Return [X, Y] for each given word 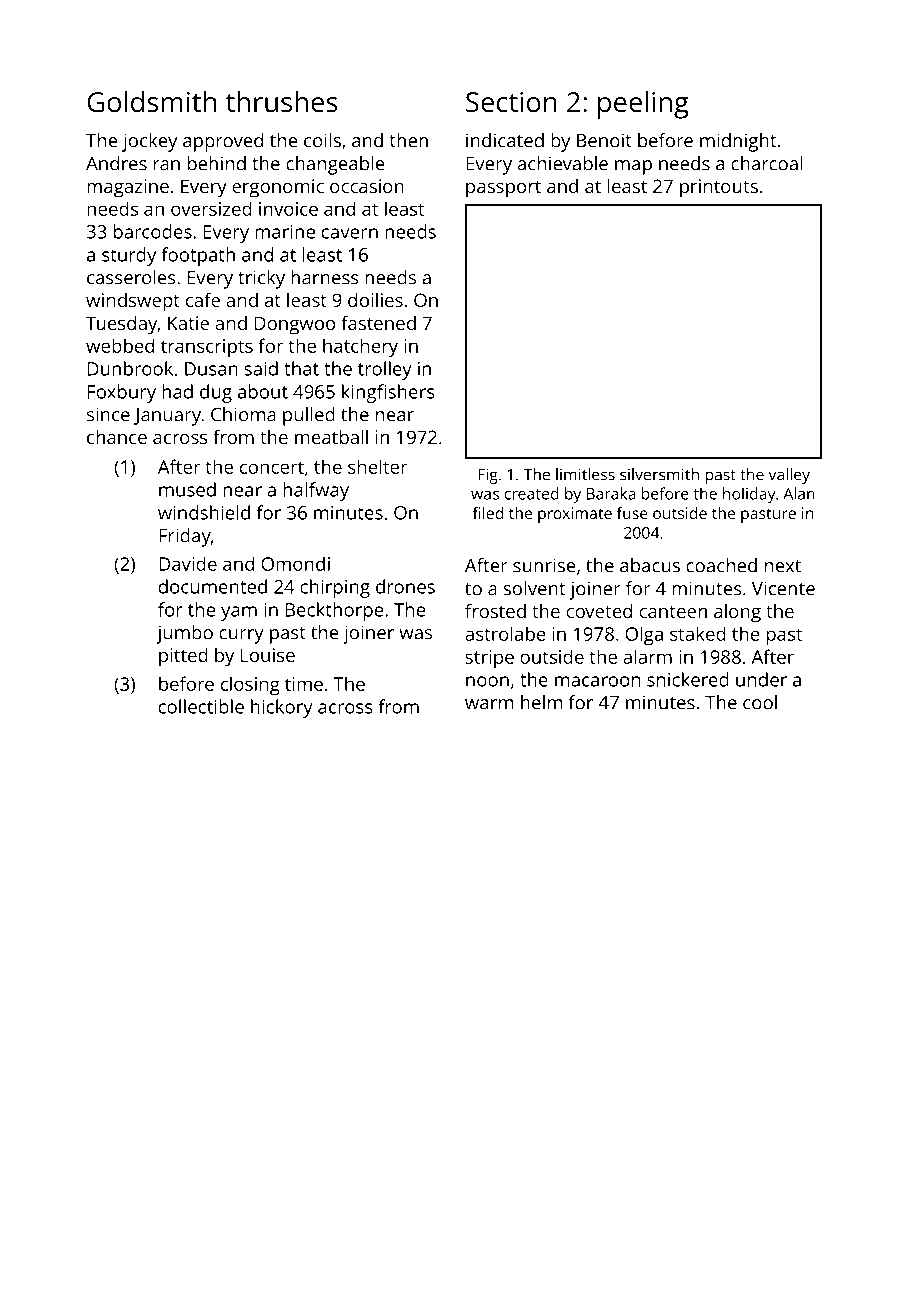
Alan [799, 493]
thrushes [282, 102]
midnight [738, 142]
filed [488, 513]
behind [217, 163]
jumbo [185, 634]
